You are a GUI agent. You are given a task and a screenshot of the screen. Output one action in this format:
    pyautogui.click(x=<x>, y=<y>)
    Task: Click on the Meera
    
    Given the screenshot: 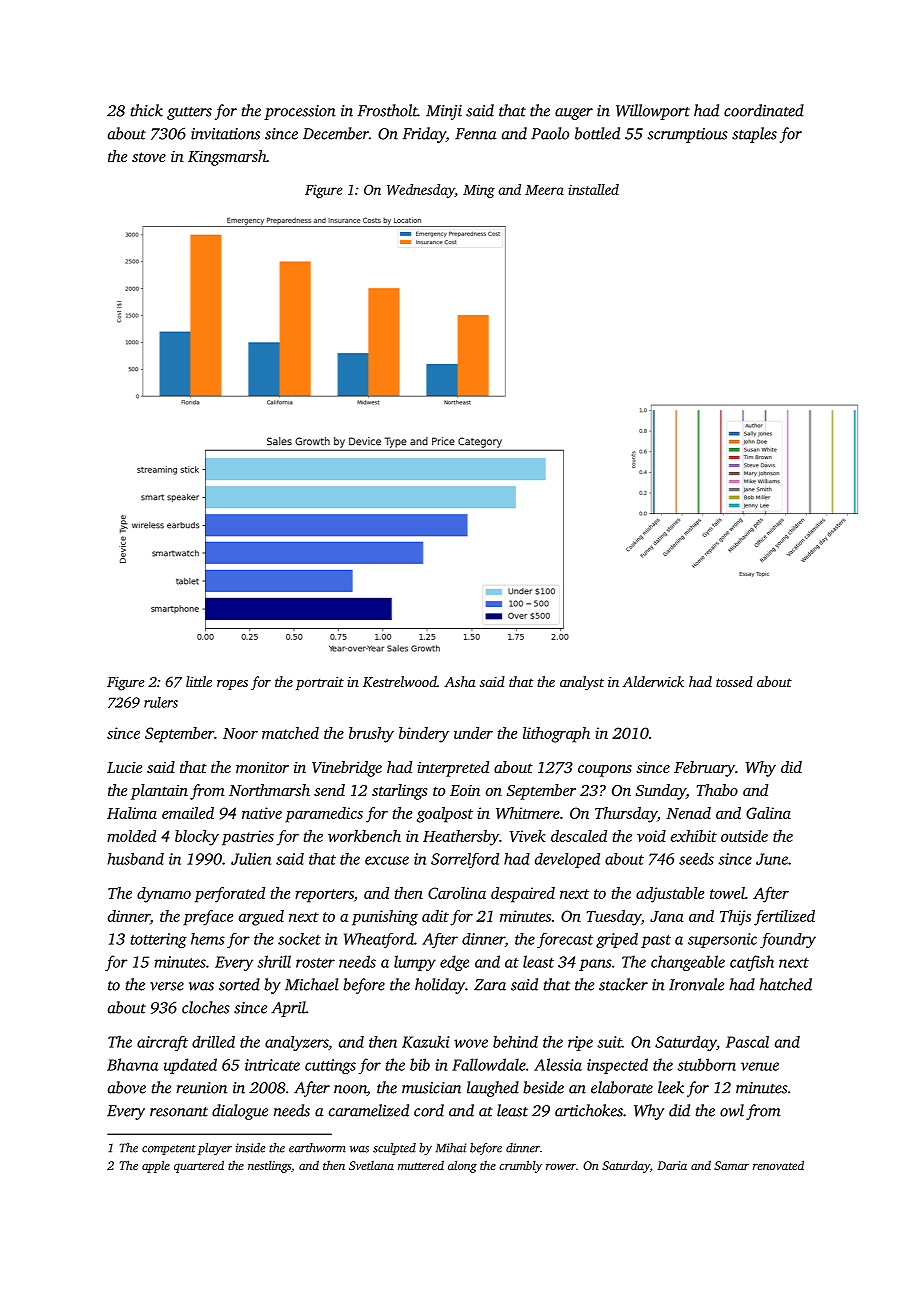 What is the action you would take?
    pyautogui.click(x=544, y=190)
